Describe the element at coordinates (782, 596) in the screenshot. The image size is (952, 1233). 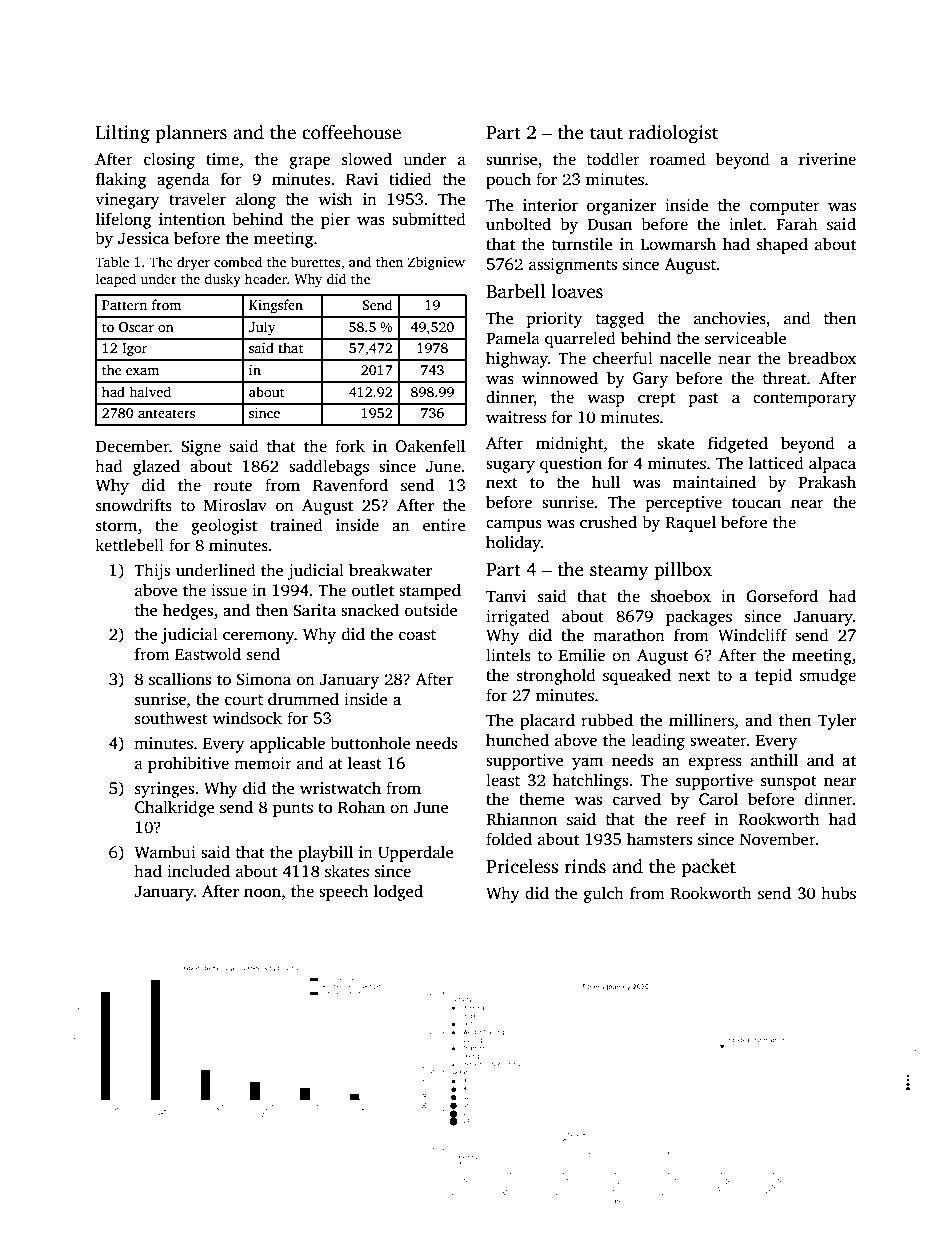
I see `Gorseford` at that location.
